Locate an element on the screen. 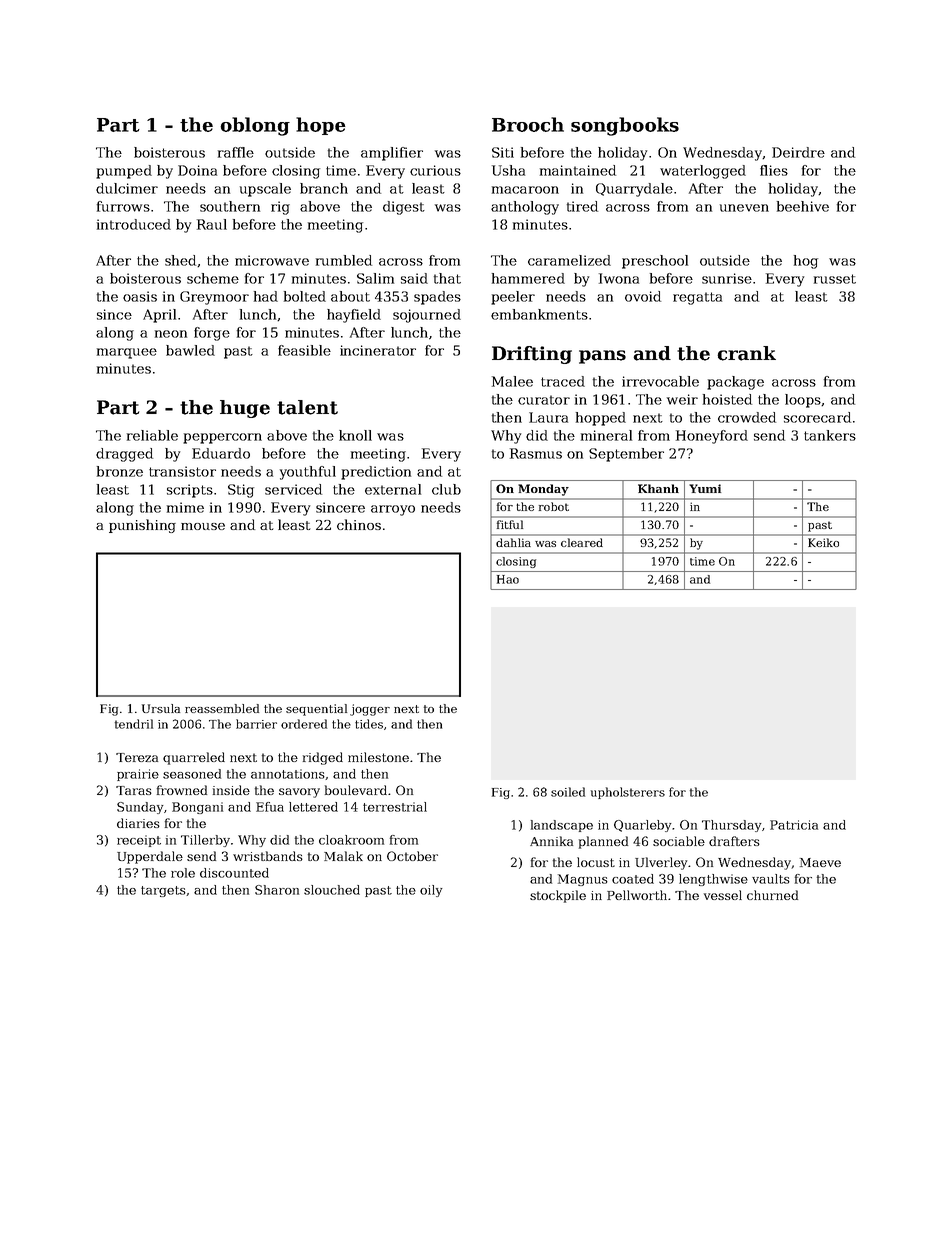 The width and height of the screenshot is (952, 1233). peeler is located at coordinates (513, 298).
